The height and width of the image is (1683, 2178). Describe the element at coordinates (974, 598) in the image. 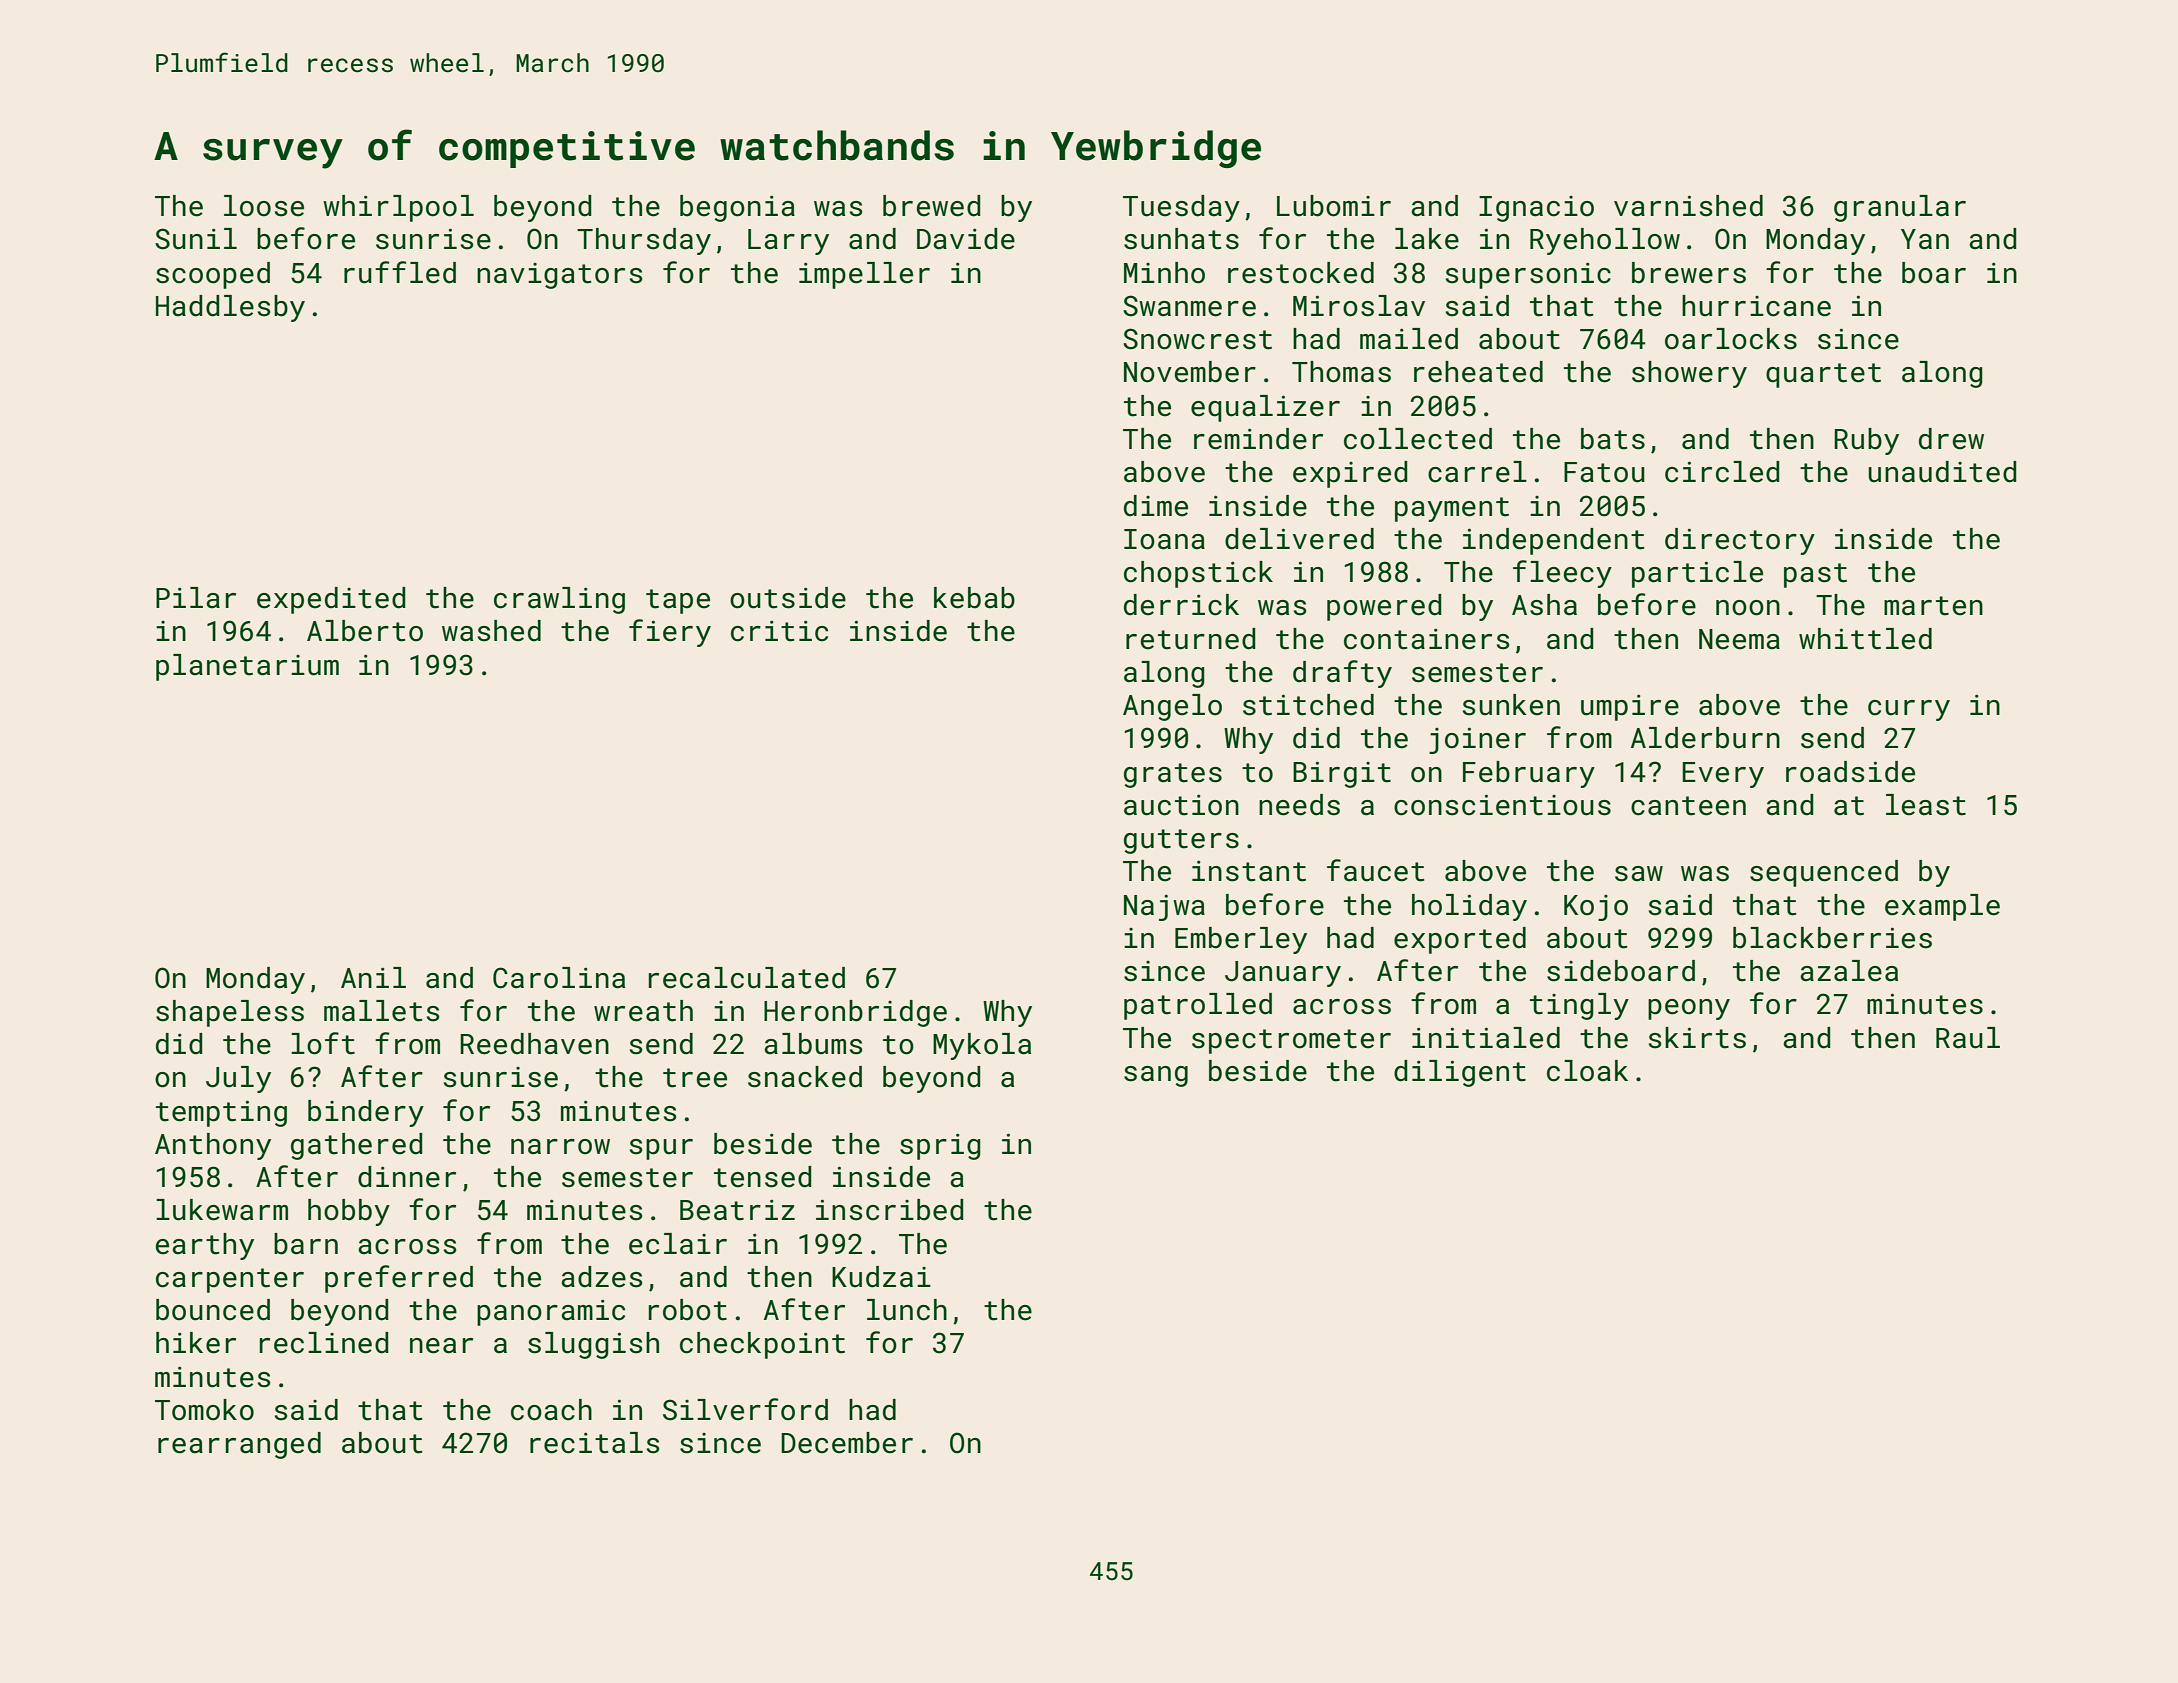

I see `kebab` at that location.
